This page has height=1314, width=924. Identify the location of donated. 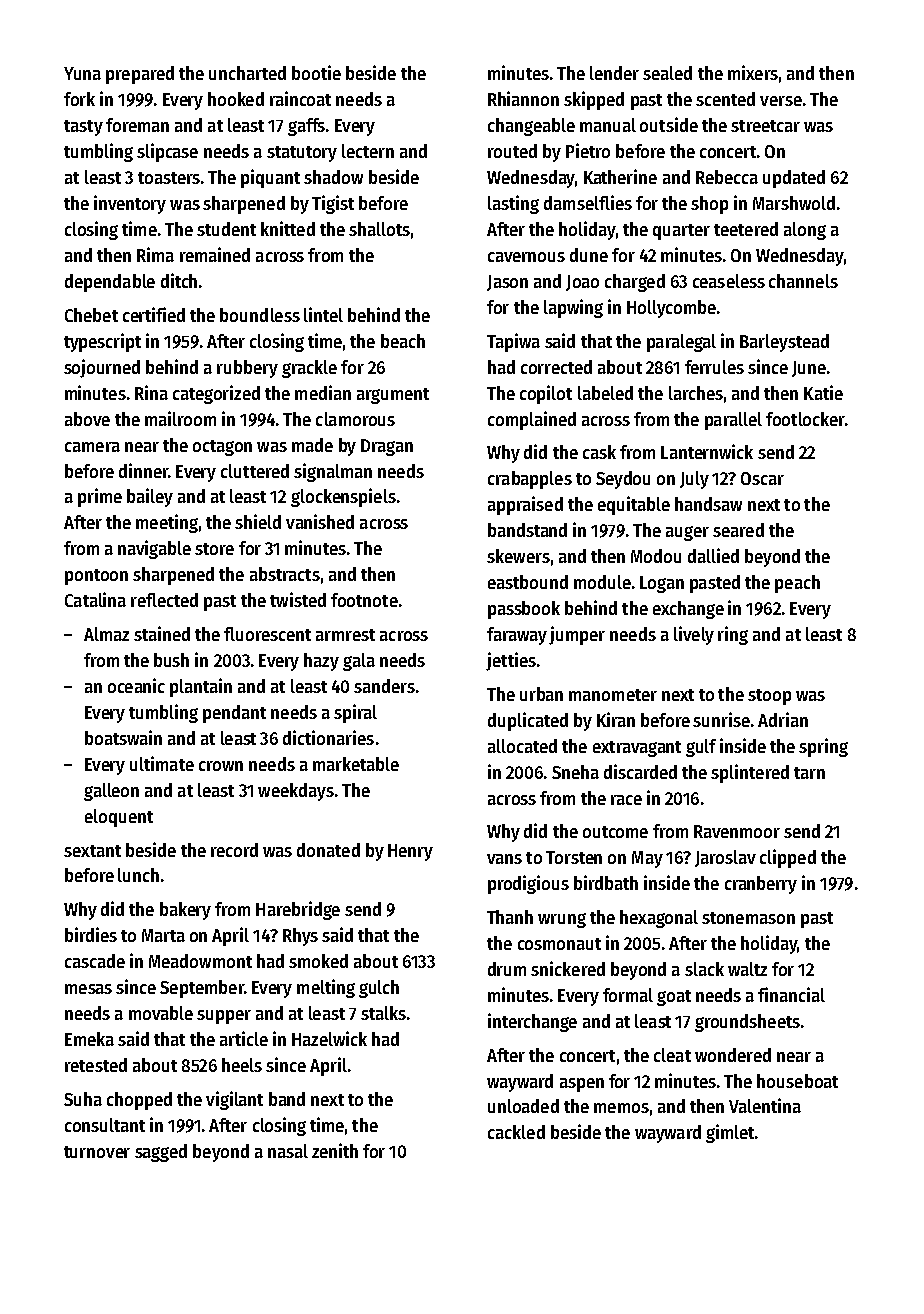
(328, 850).
